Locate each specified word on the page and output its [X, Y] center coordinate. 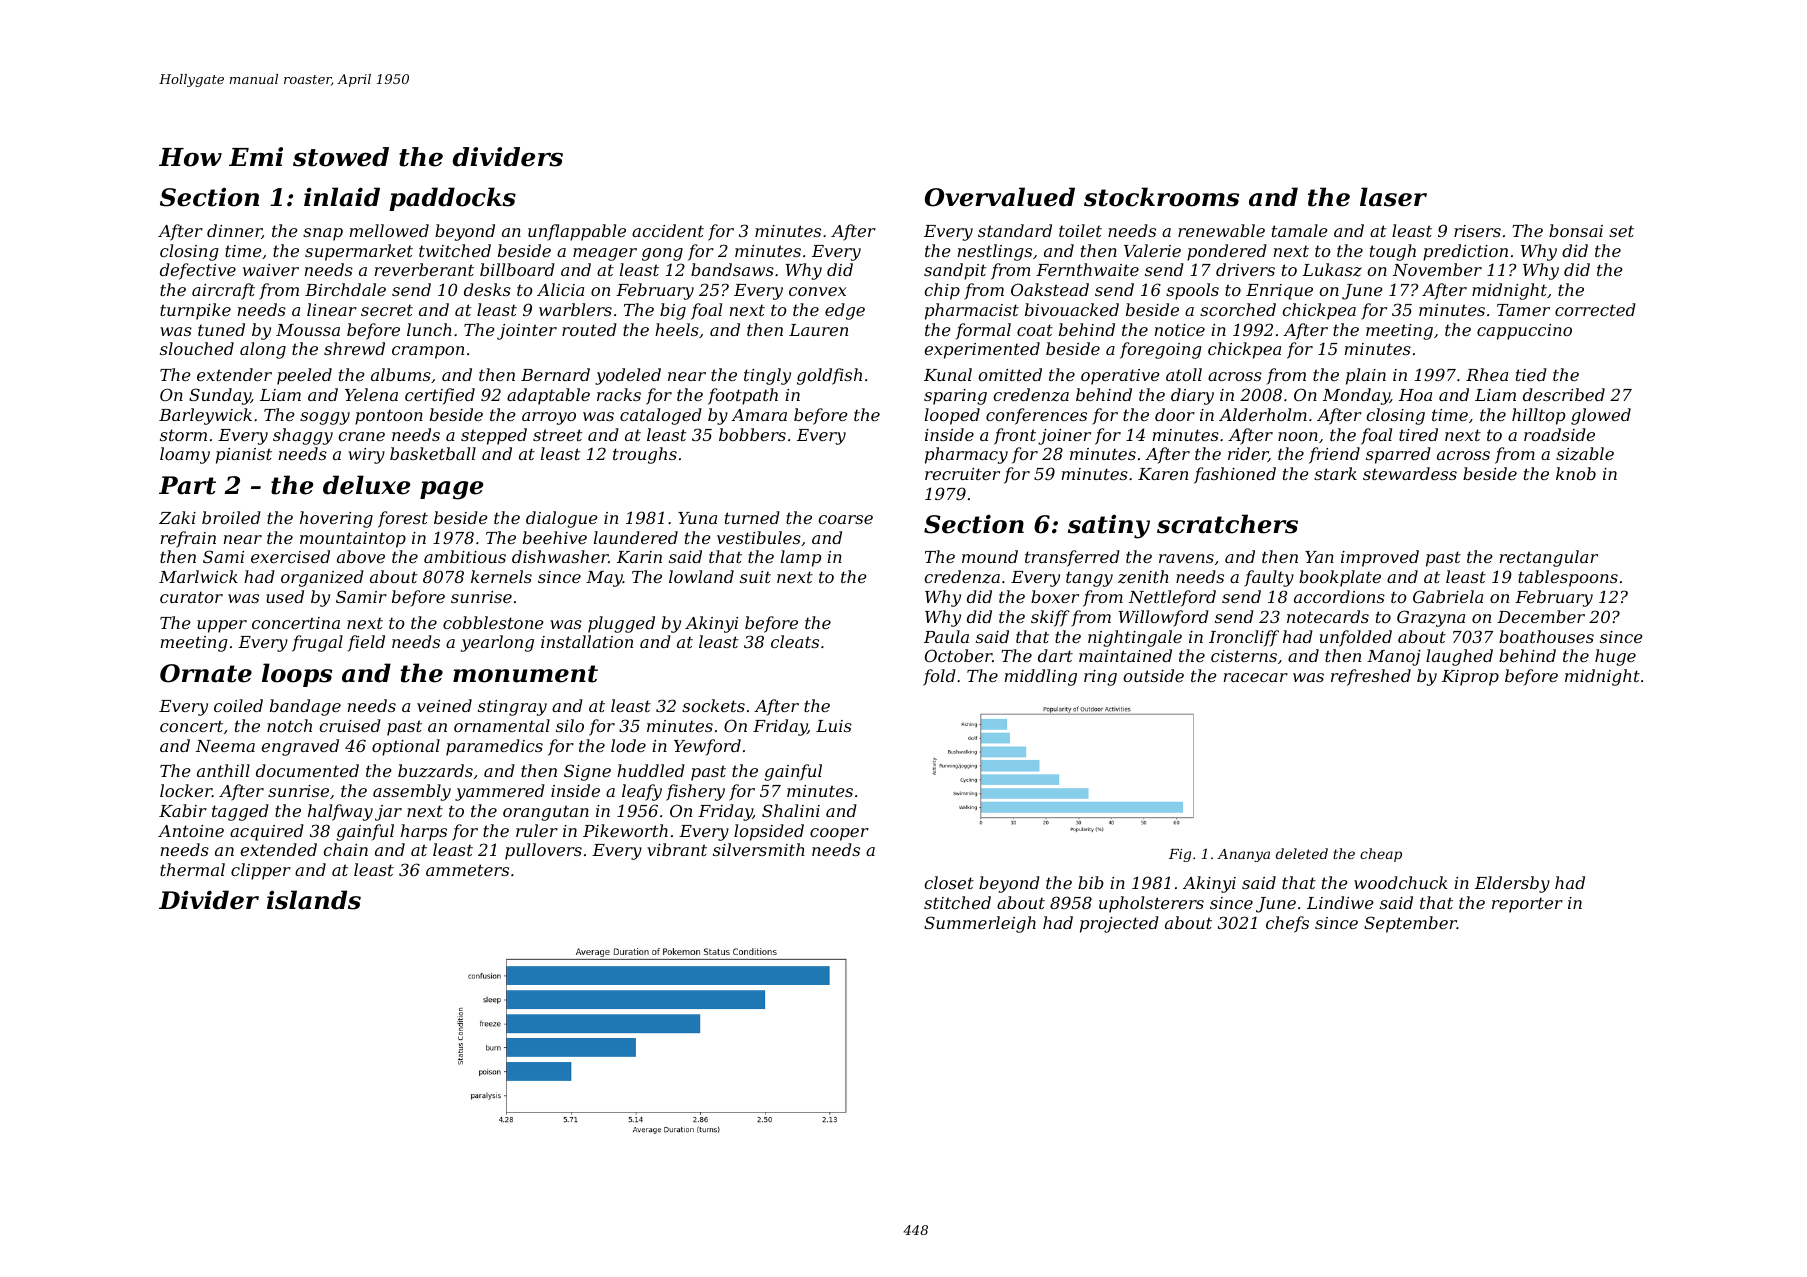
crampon [428, 352]
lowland [701, 576]
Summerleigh [980, 924]
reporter [1527, 905]
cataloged [661, 416]
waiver [271, 270]
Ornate [206, 673]
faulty [1269, 578]
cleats [795, 641]
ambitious [465, 556]
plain [1366, 376]
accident [668, 230]
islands [314, 900]
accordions [1339, 596]
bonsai [1576, 230]
